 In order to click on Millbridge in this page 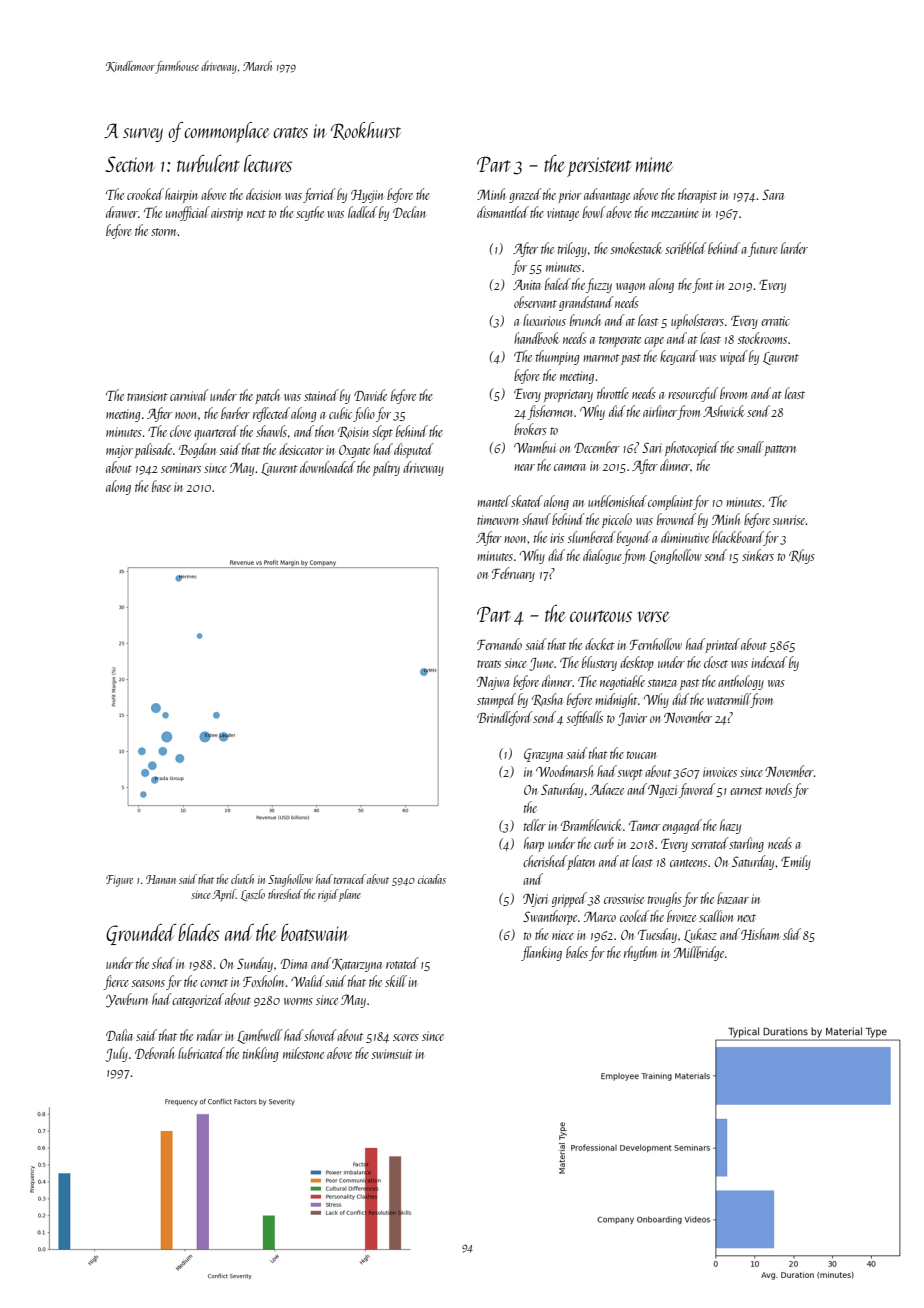, I will do `click(698, 953)`.
